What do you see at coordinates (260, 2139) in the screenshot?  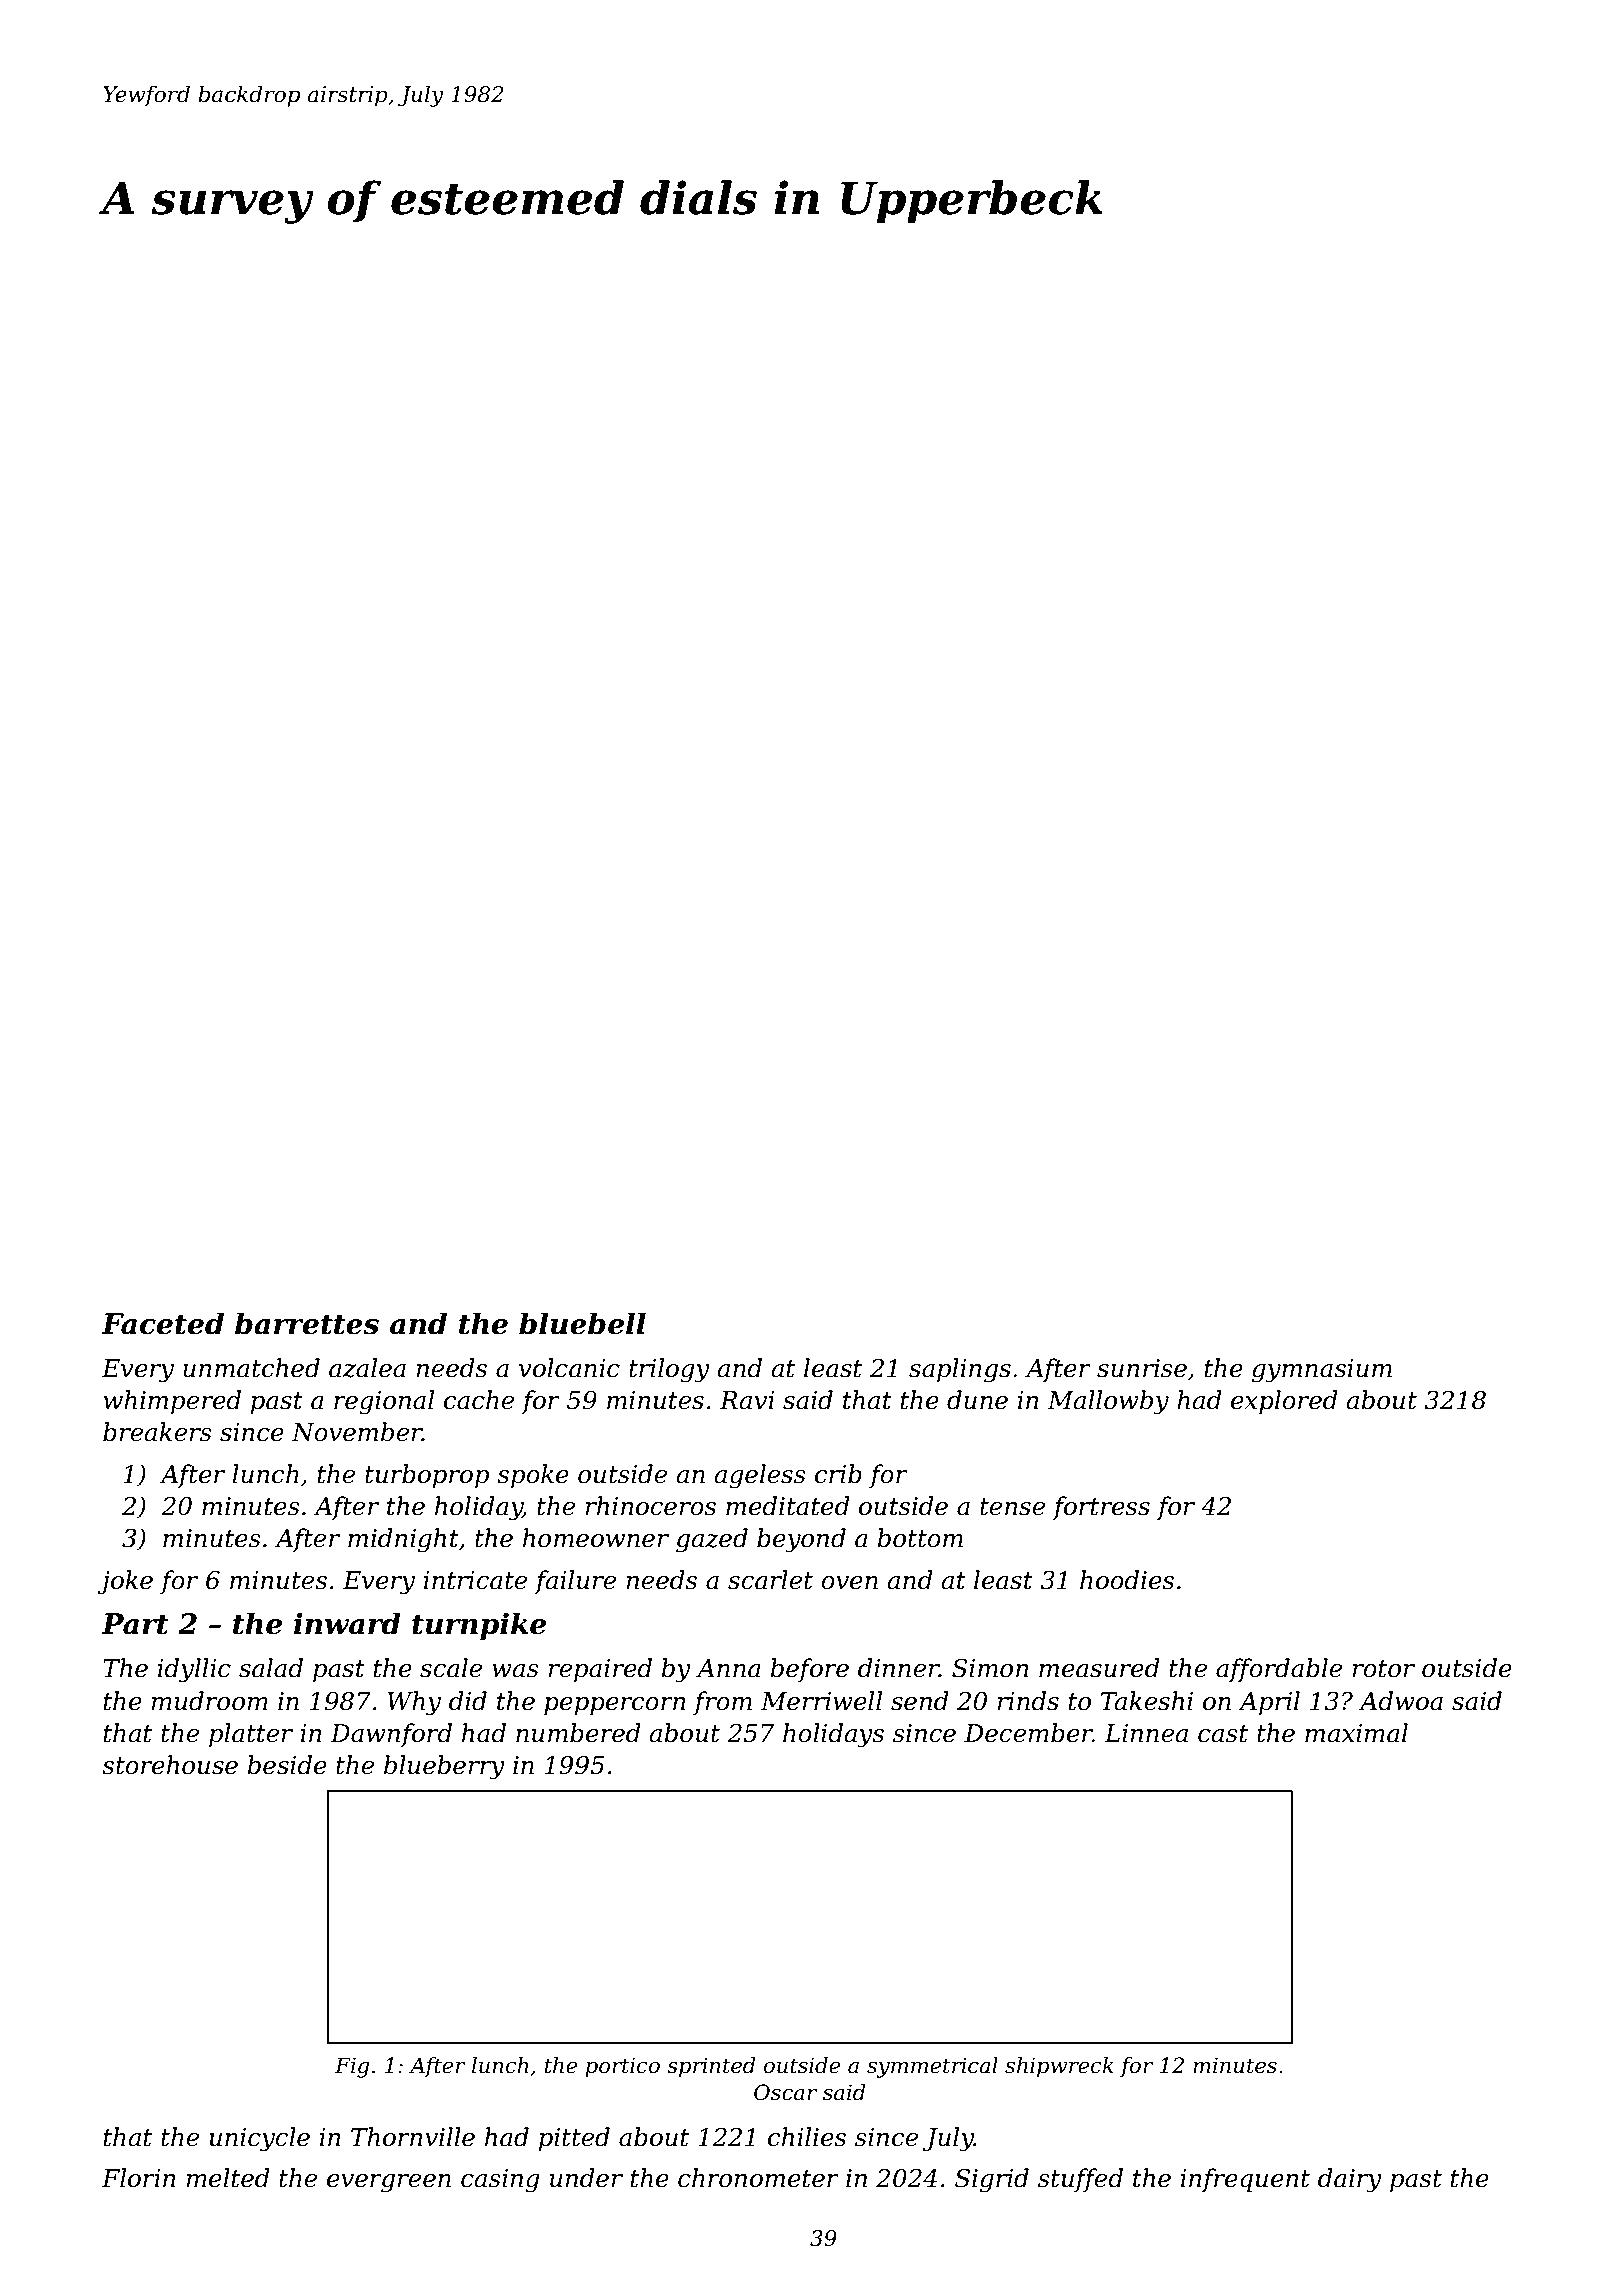 I see `unicycle` at bounding box center [260, 2139].
